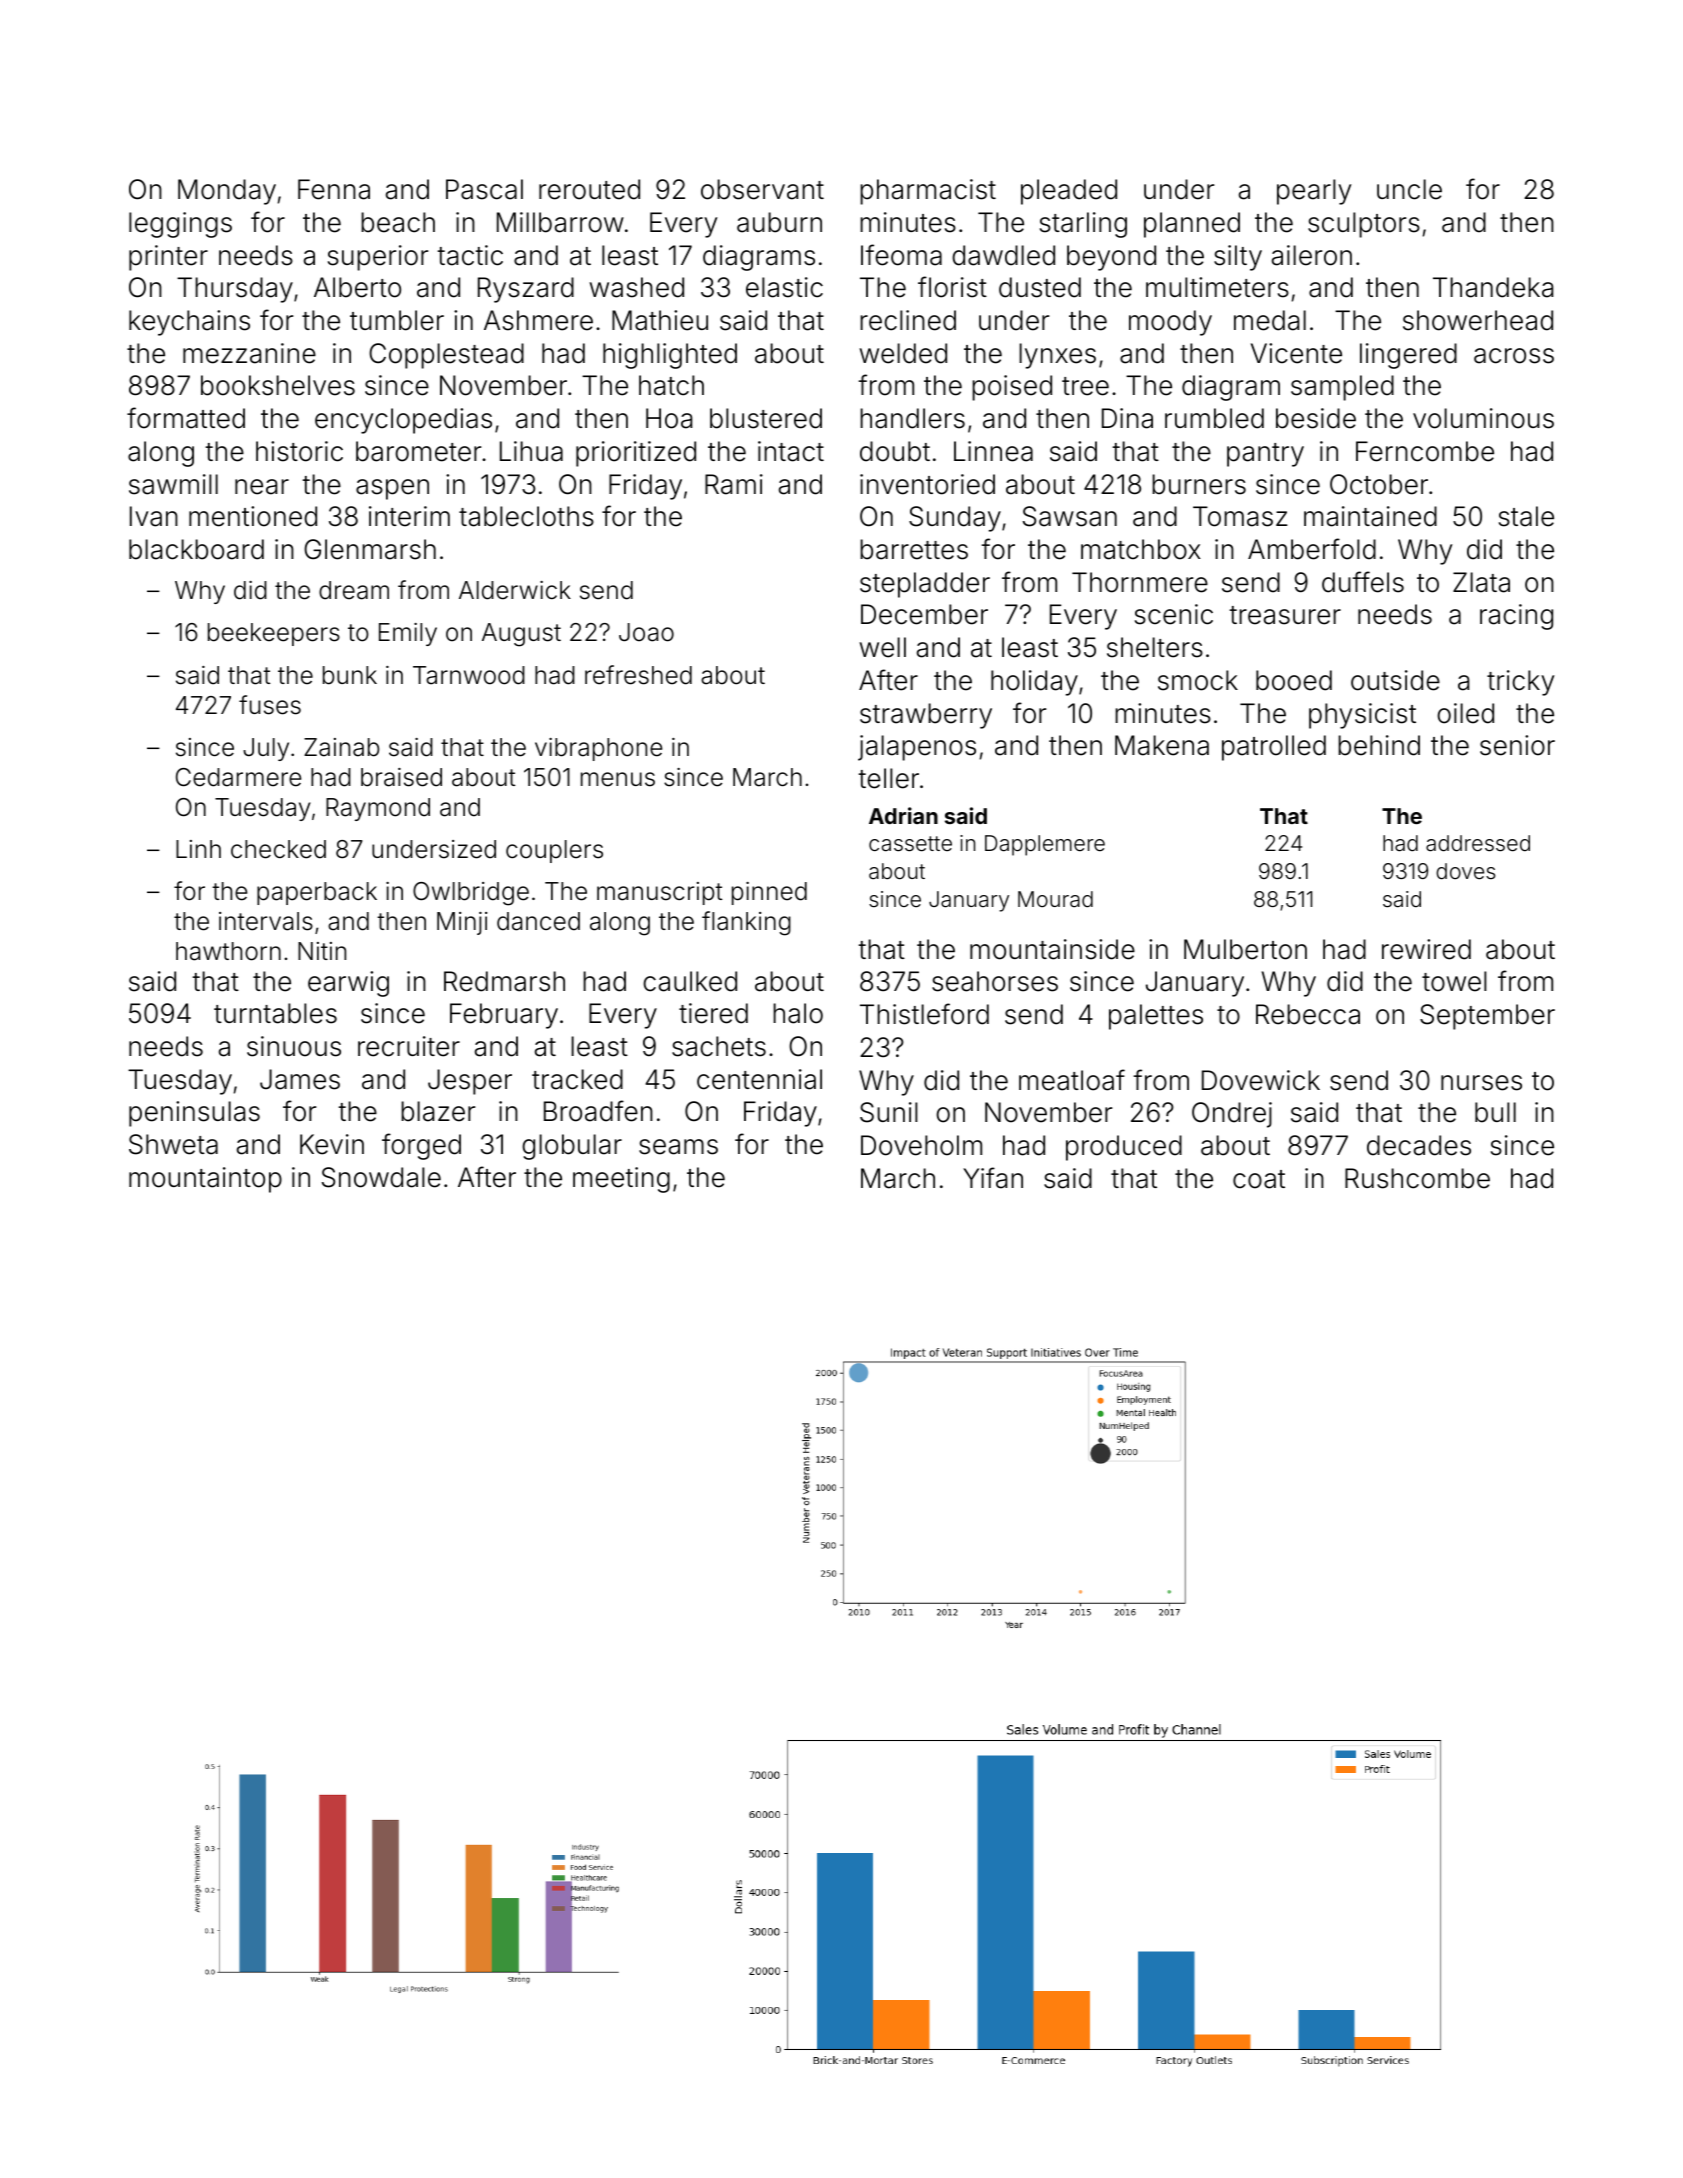 The height and width of the document is (2178, 1683). What do you see at coordinates (249, 353) in the document?
I see `mezzanine` at bounding box center [249, 353].
